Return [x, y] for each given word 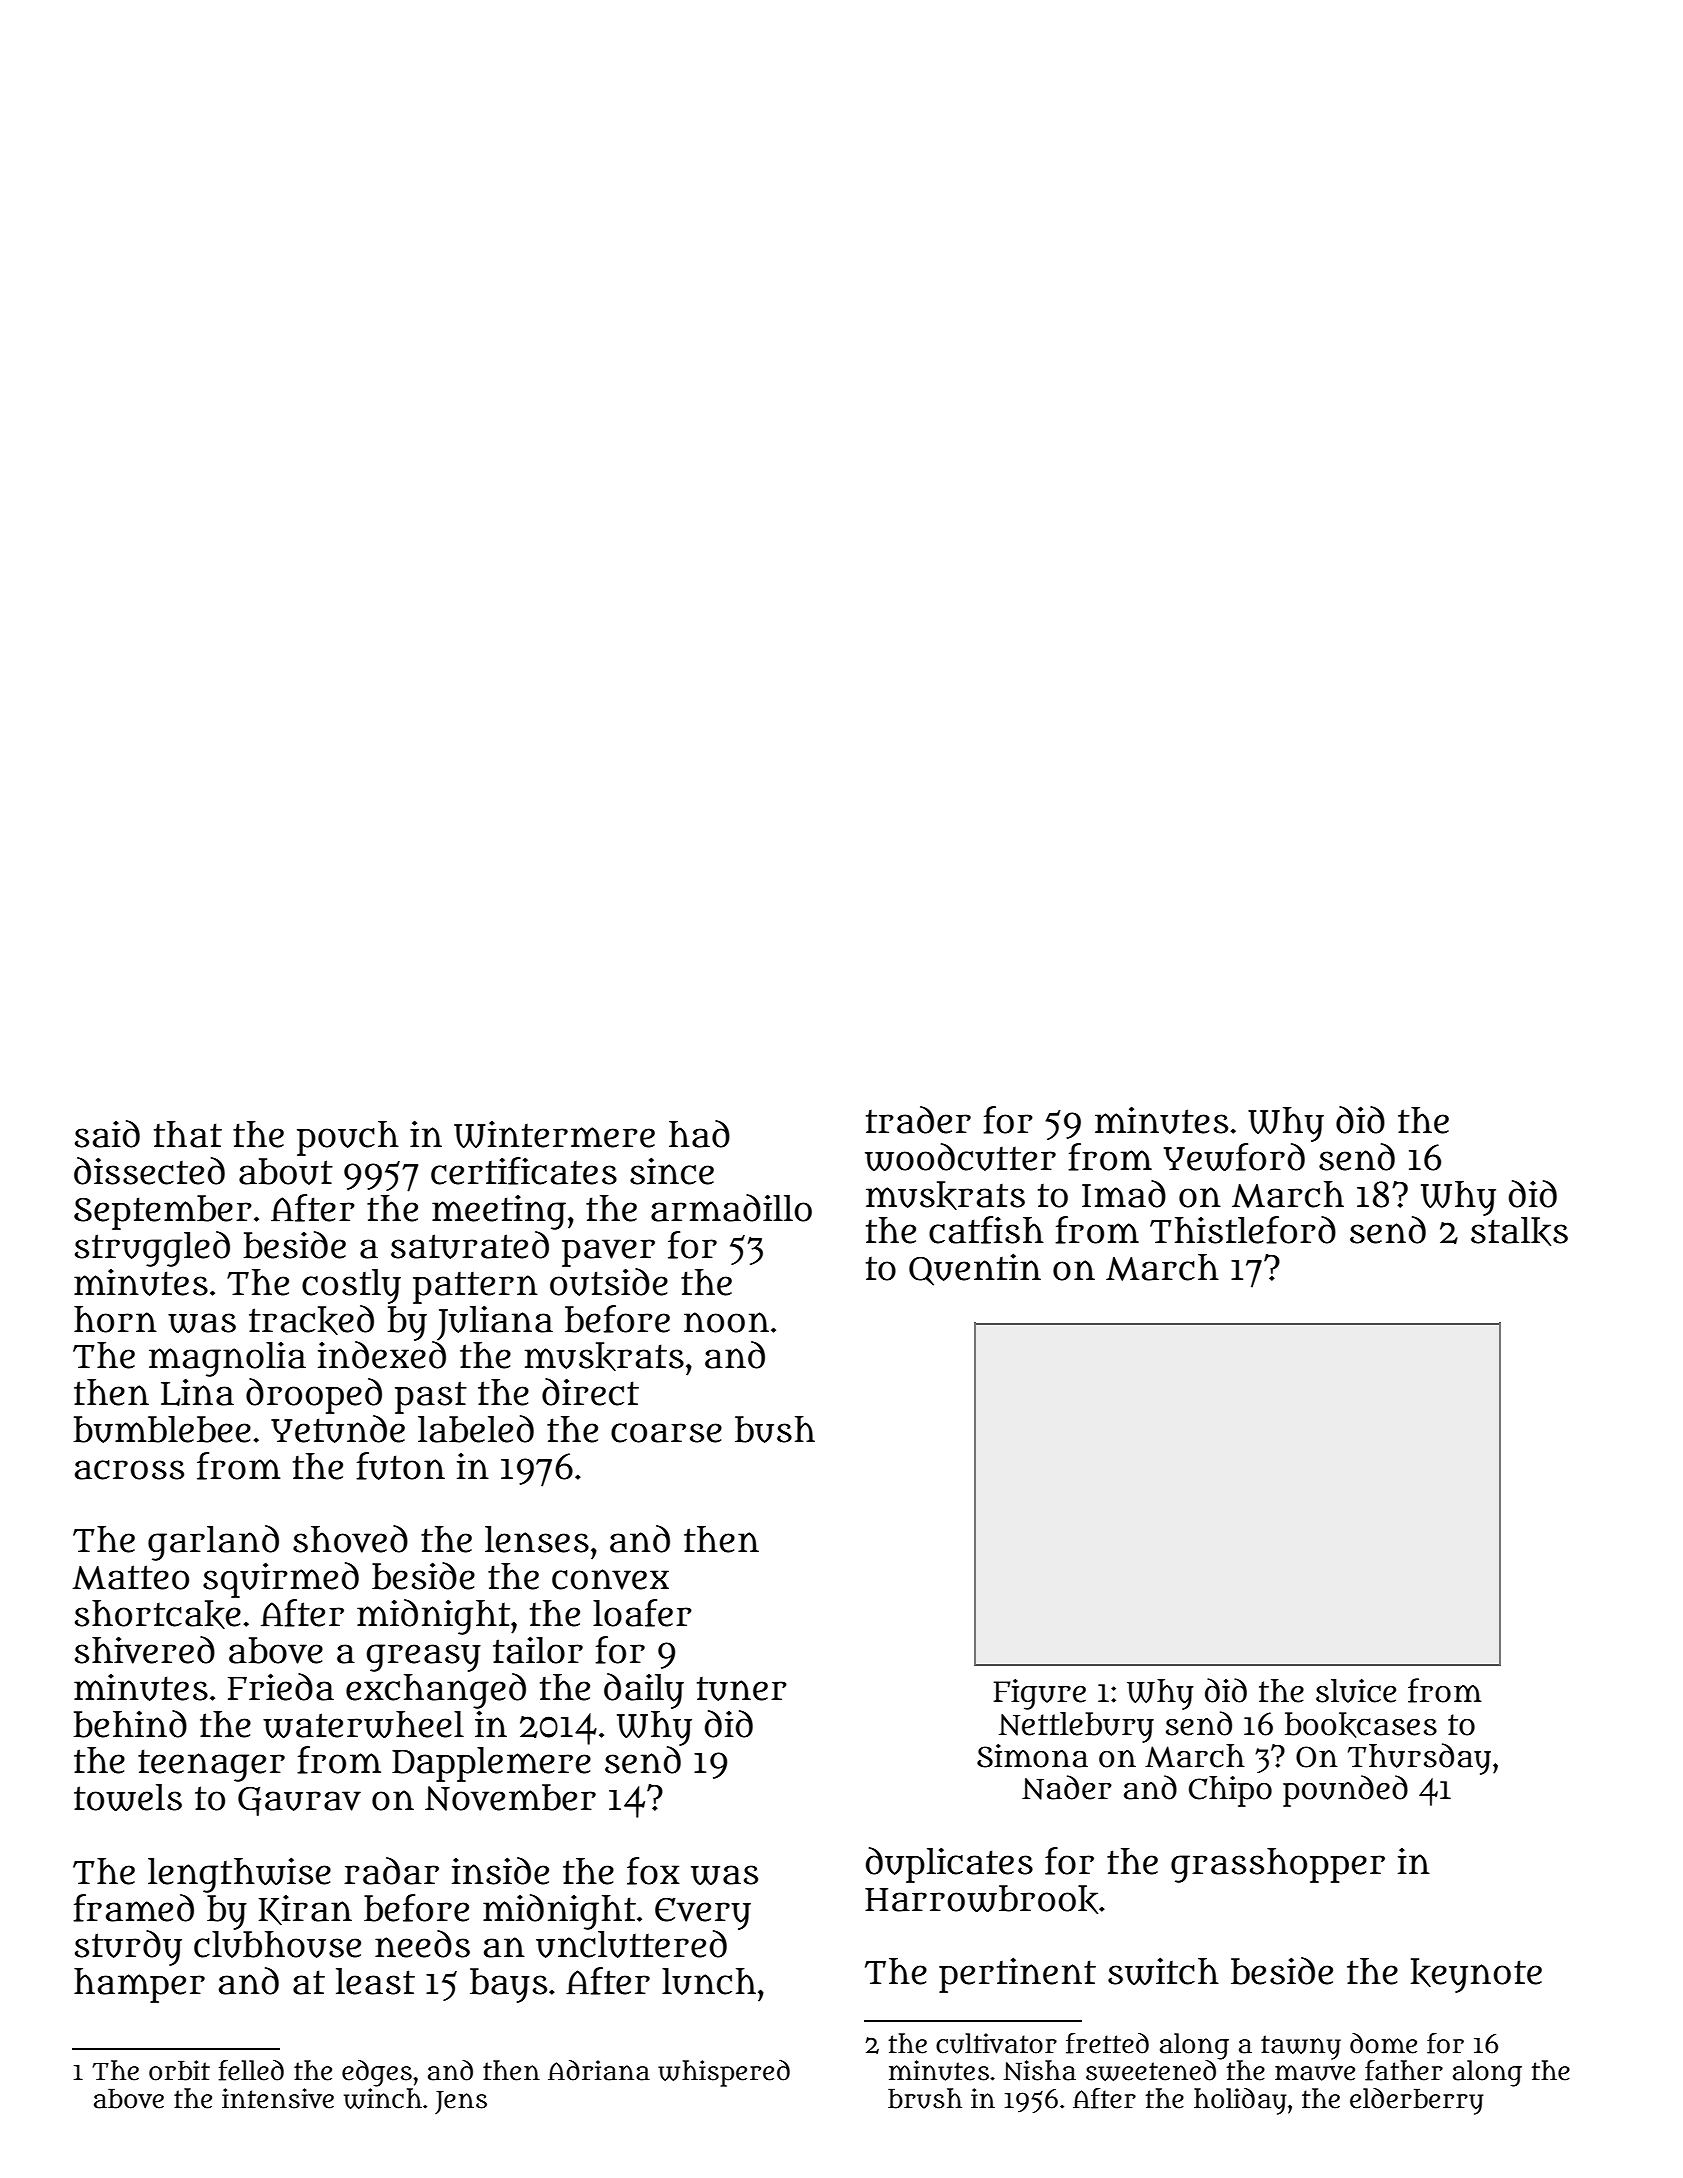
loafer [642, 1613]
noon [726, 1322]
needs [422, 1944]
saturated [470, 1245]
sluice [1356, 1691]
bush [775, 1429]
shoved [350, 1539]
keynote [1476, 1975]
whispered [724, 2073]
